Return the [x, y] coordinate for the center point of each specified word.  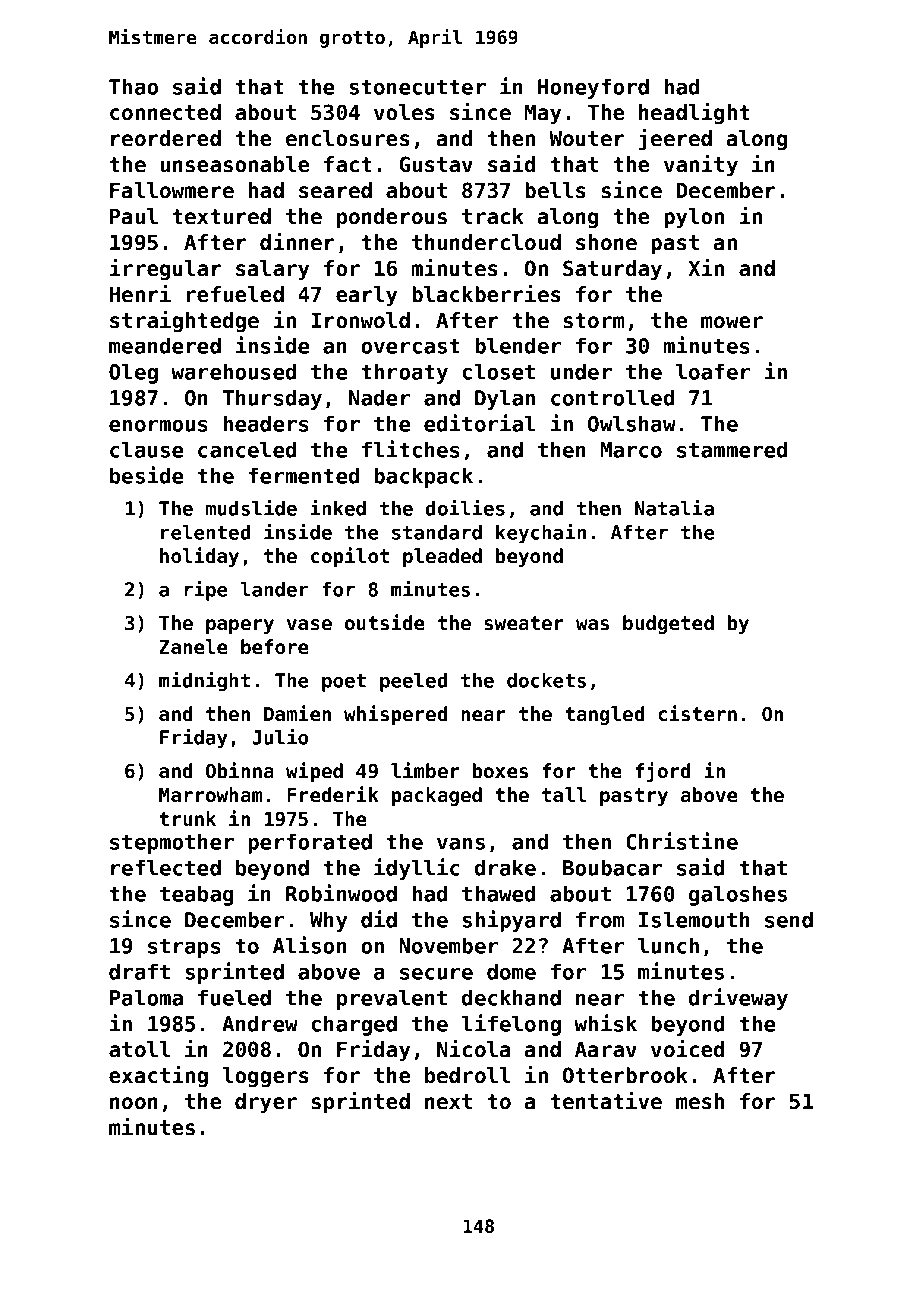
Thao [133, 86]
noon [134, 1103]
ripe [206, 591]
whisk [605, 1023]
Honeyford [593, 88]
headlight [694, 114]
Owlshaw [632, 423]
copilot [350, 557]
